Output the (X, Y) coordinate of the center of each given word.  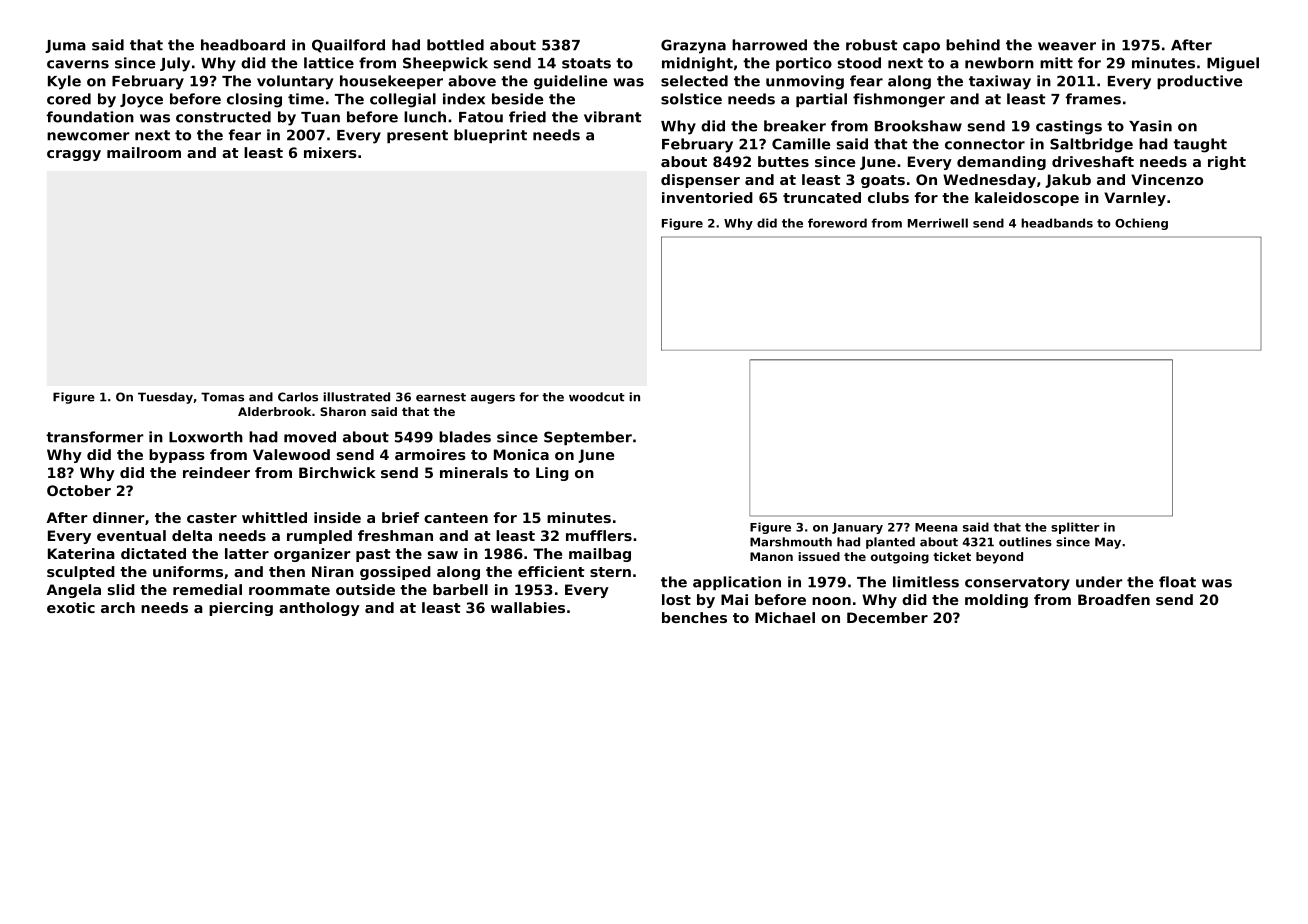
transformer (94, 437)
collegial (403, 100)
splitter (1075, 528)
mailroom (144, 152)
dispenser (700, 181)
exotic (71, 607)
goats (883, 181)
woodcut (597, 397)
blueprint (490, 136)
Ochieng (1141, 224)
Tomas (222, 397)
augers (493, 399)
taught (1200, 145)
